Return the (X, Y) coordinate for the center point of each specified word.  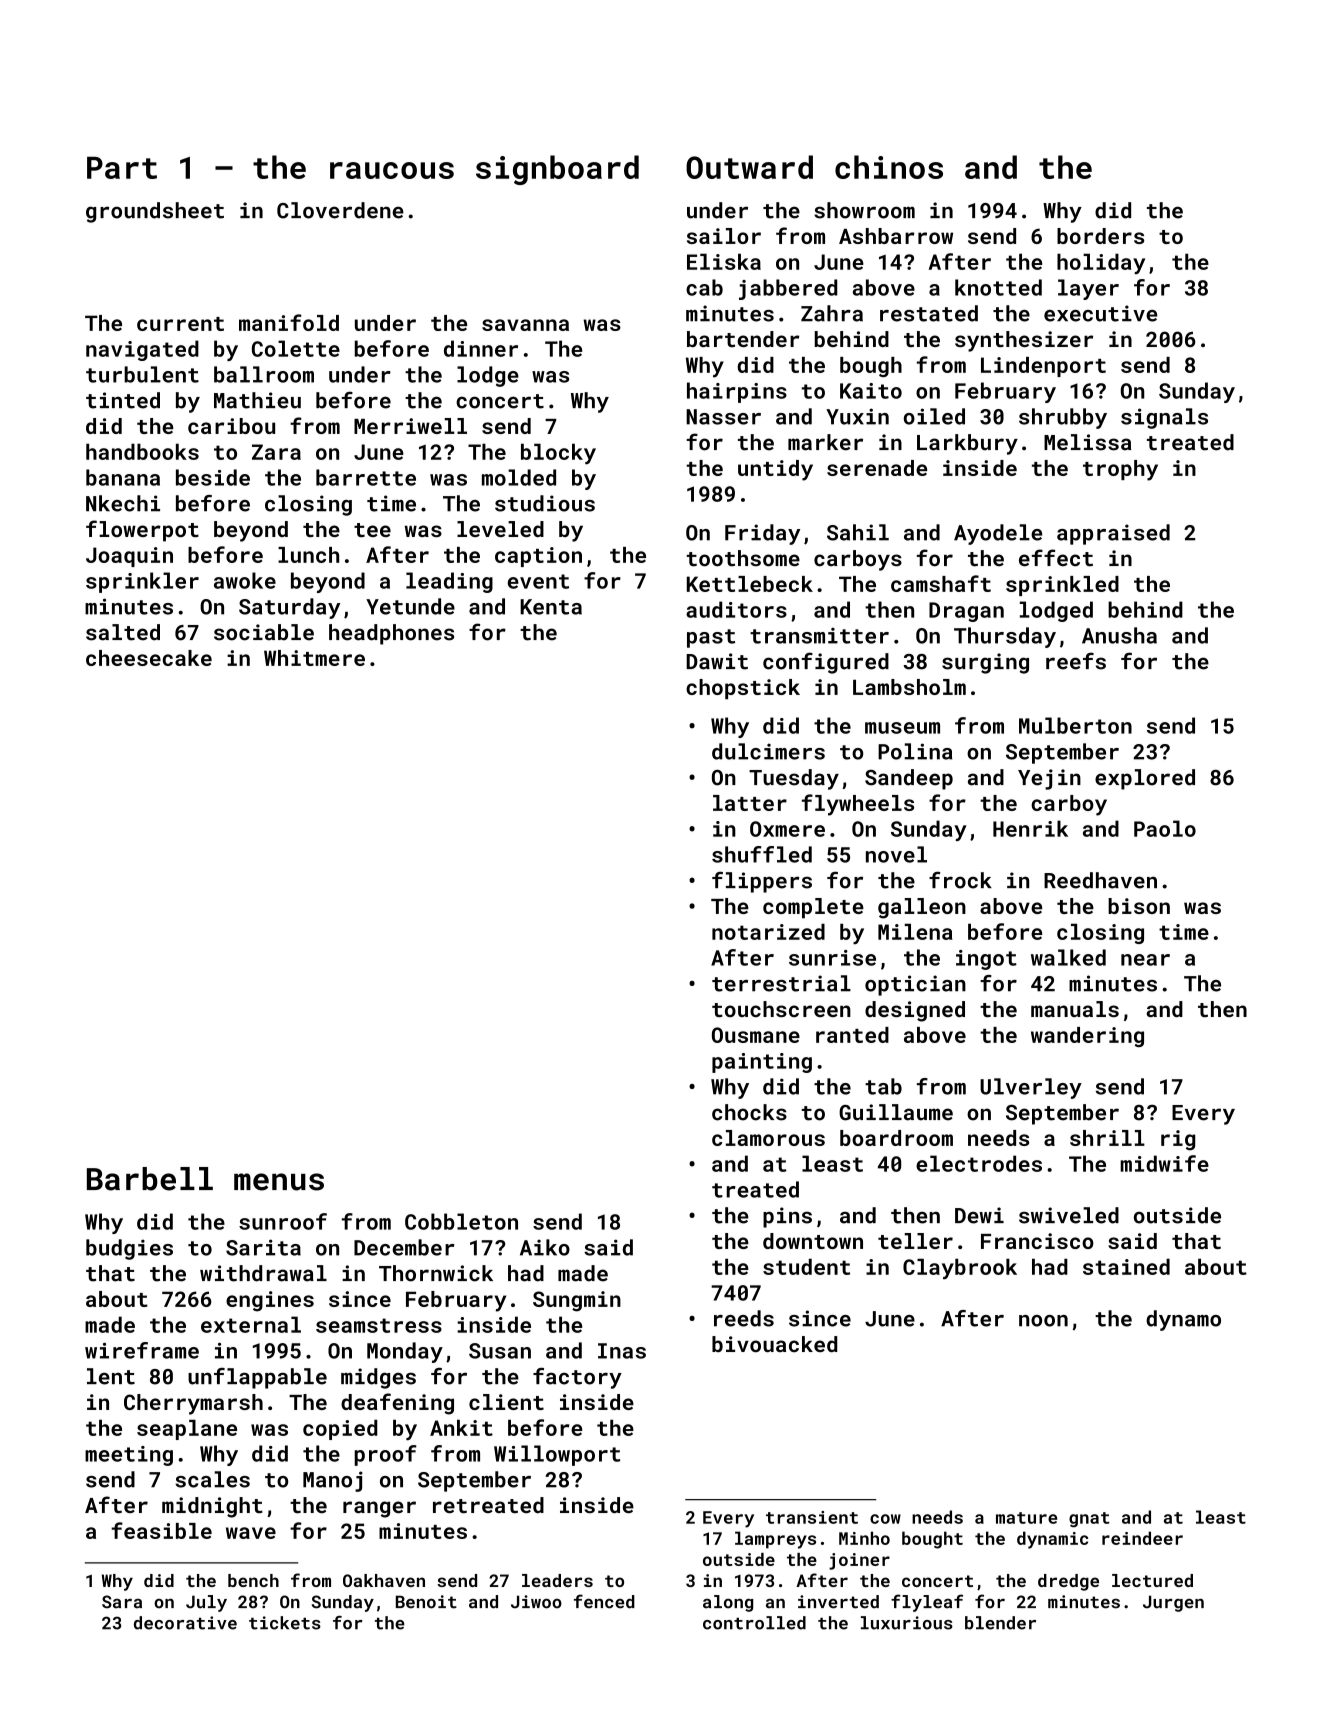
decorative (185, 1623)
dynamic (1052, 1540)
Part (122, 167)
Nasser (723, 417)
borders (1100, 236)
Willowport (557, 1455)
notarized (768, 931)
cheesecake (149, 658)
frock (960, 880)
